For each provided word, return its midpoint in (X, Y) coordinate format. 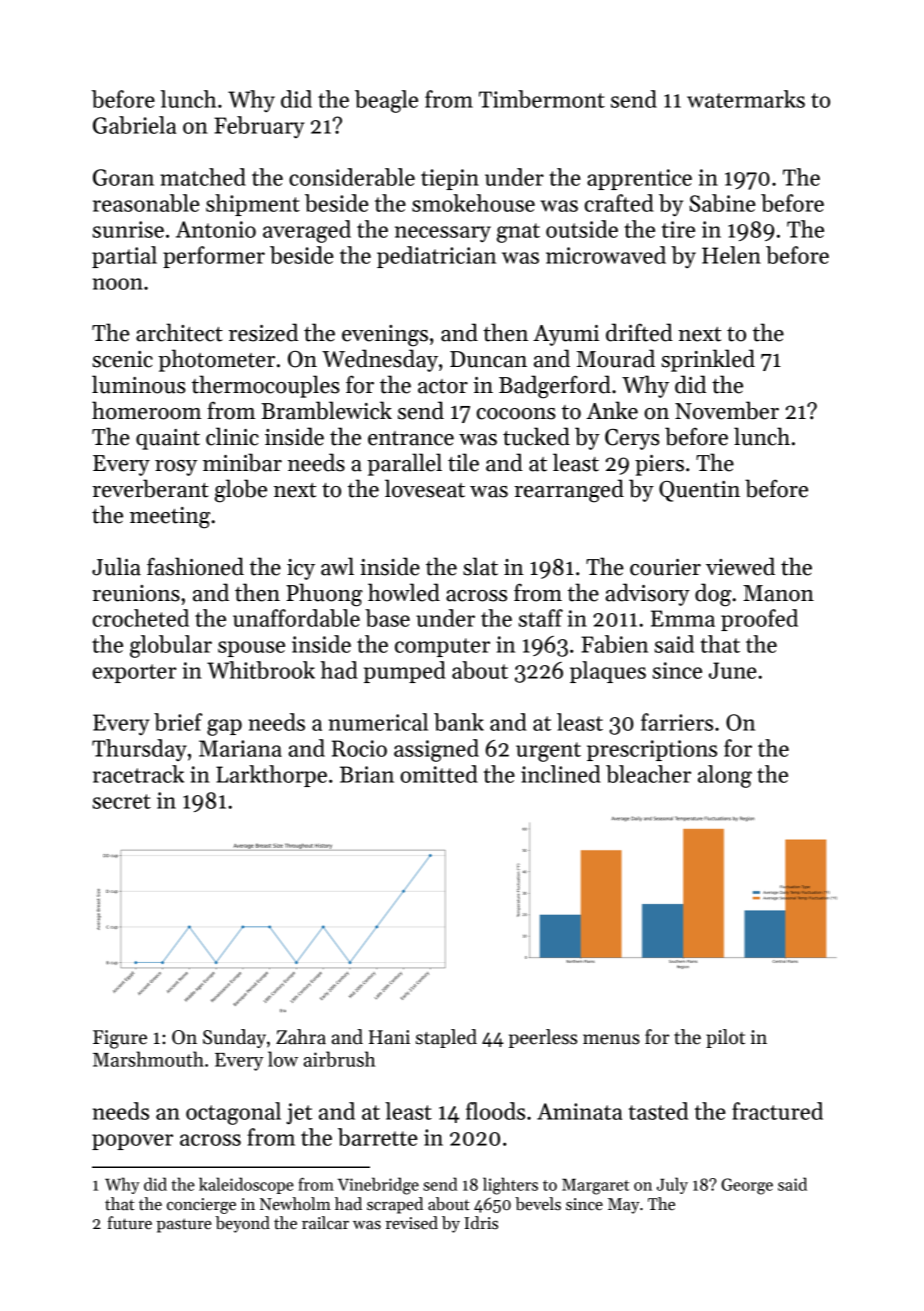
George (747, 1186)
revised (412, 1223)
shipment (253, 205)
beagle (386, 101)
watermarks (746, 99)
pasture (184, 1225)
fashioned (195, 566)
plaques (608, 672)
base (387, 618)
